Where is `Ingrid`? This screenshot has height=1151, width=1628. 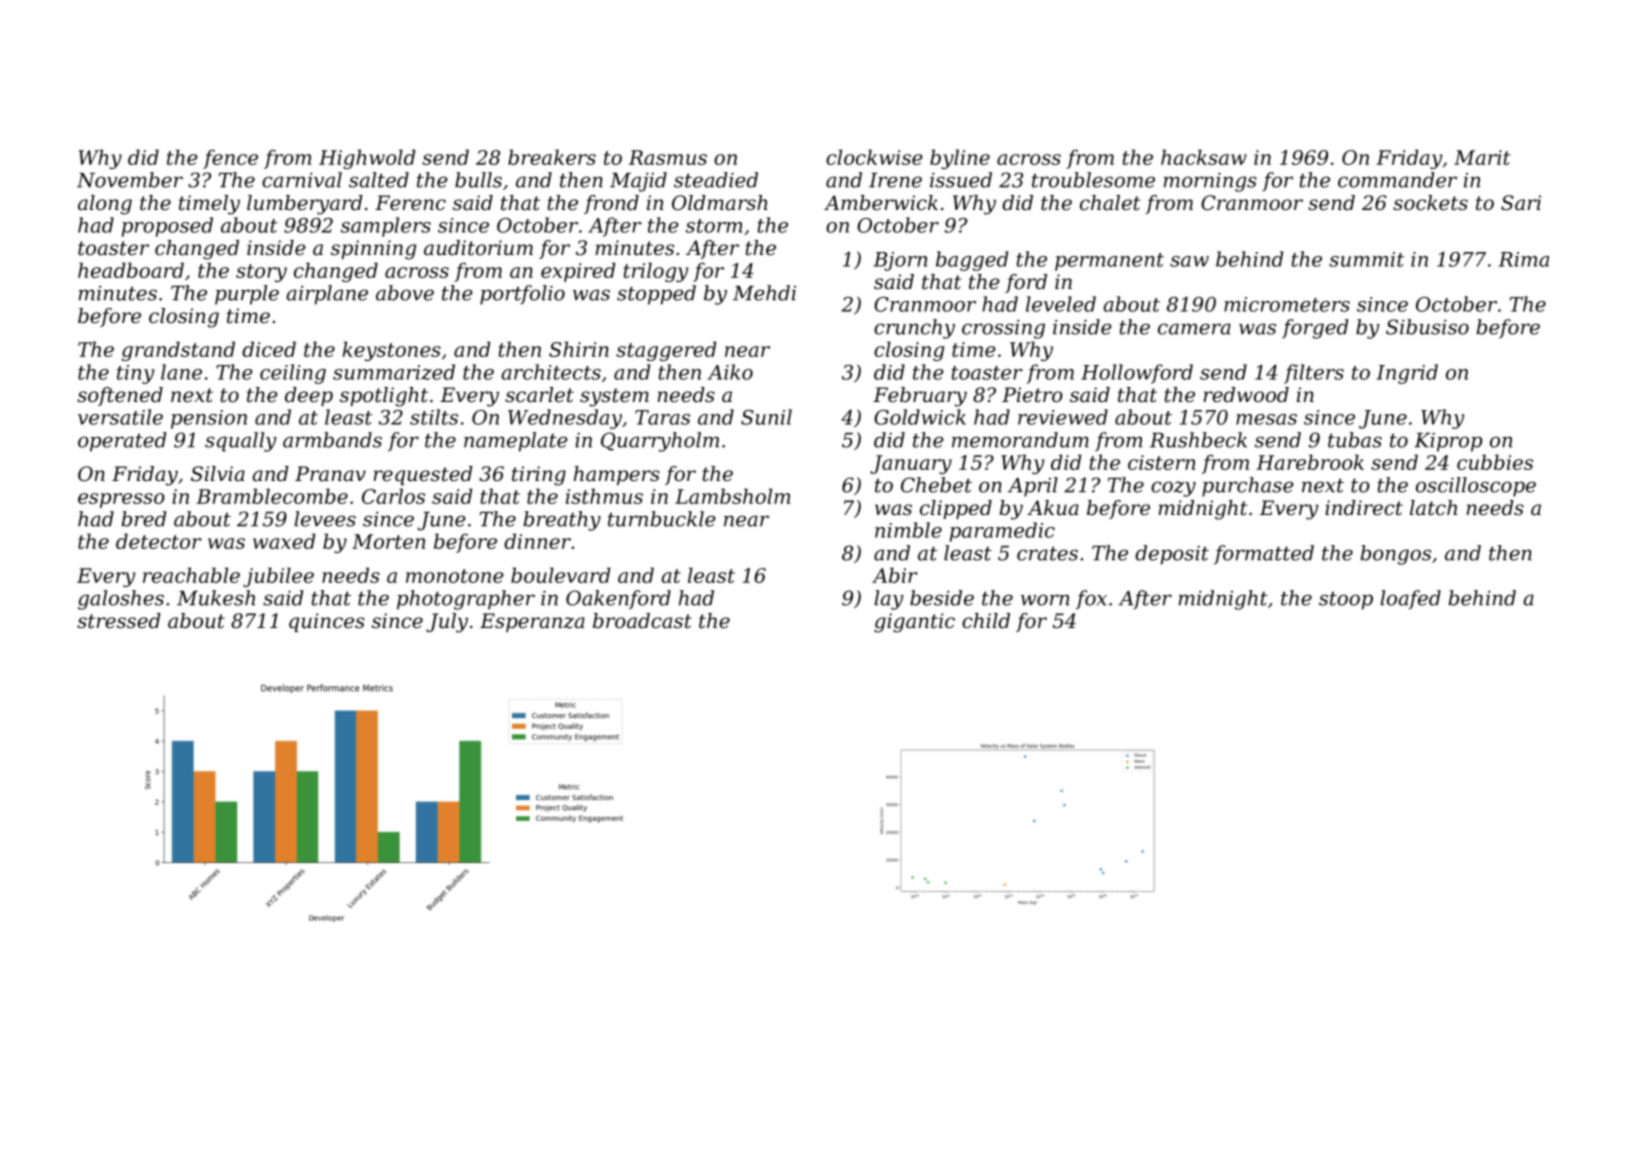
Ingrid is located at coordinates (1407, 374).
